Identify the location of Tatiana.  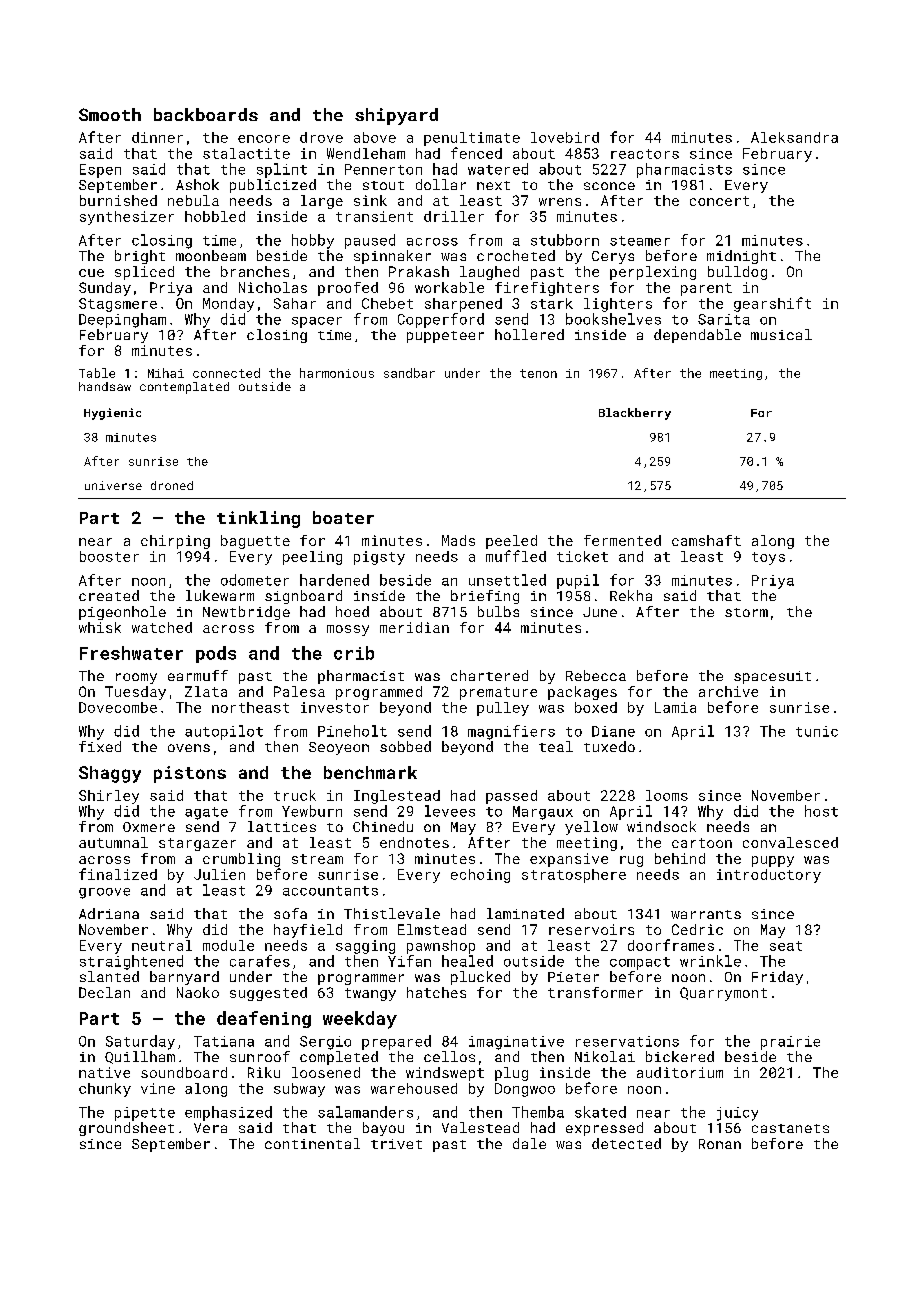
(224, 1041).
